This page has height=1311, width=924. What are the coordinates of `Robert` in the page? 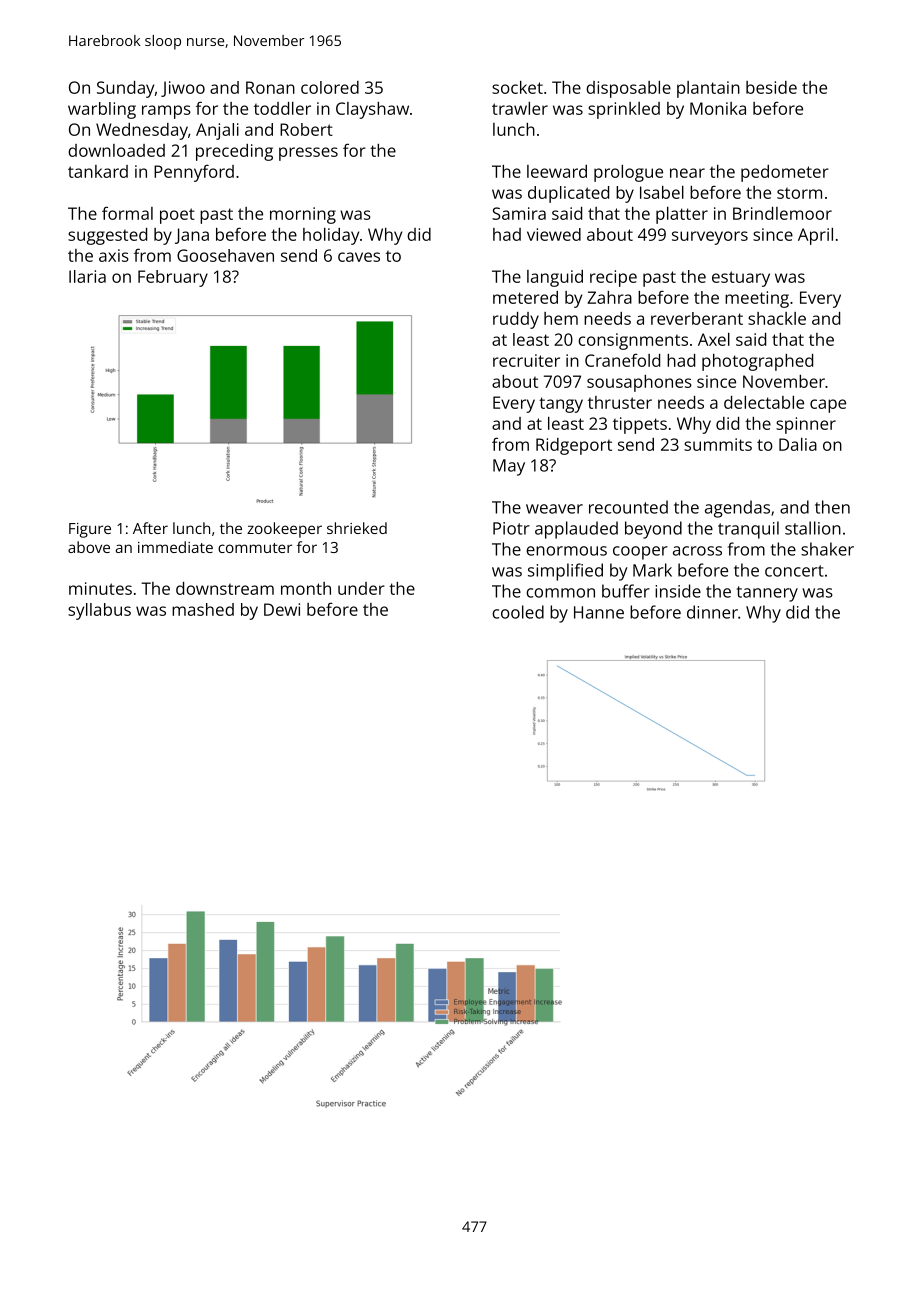 It's located at (306, 129).
